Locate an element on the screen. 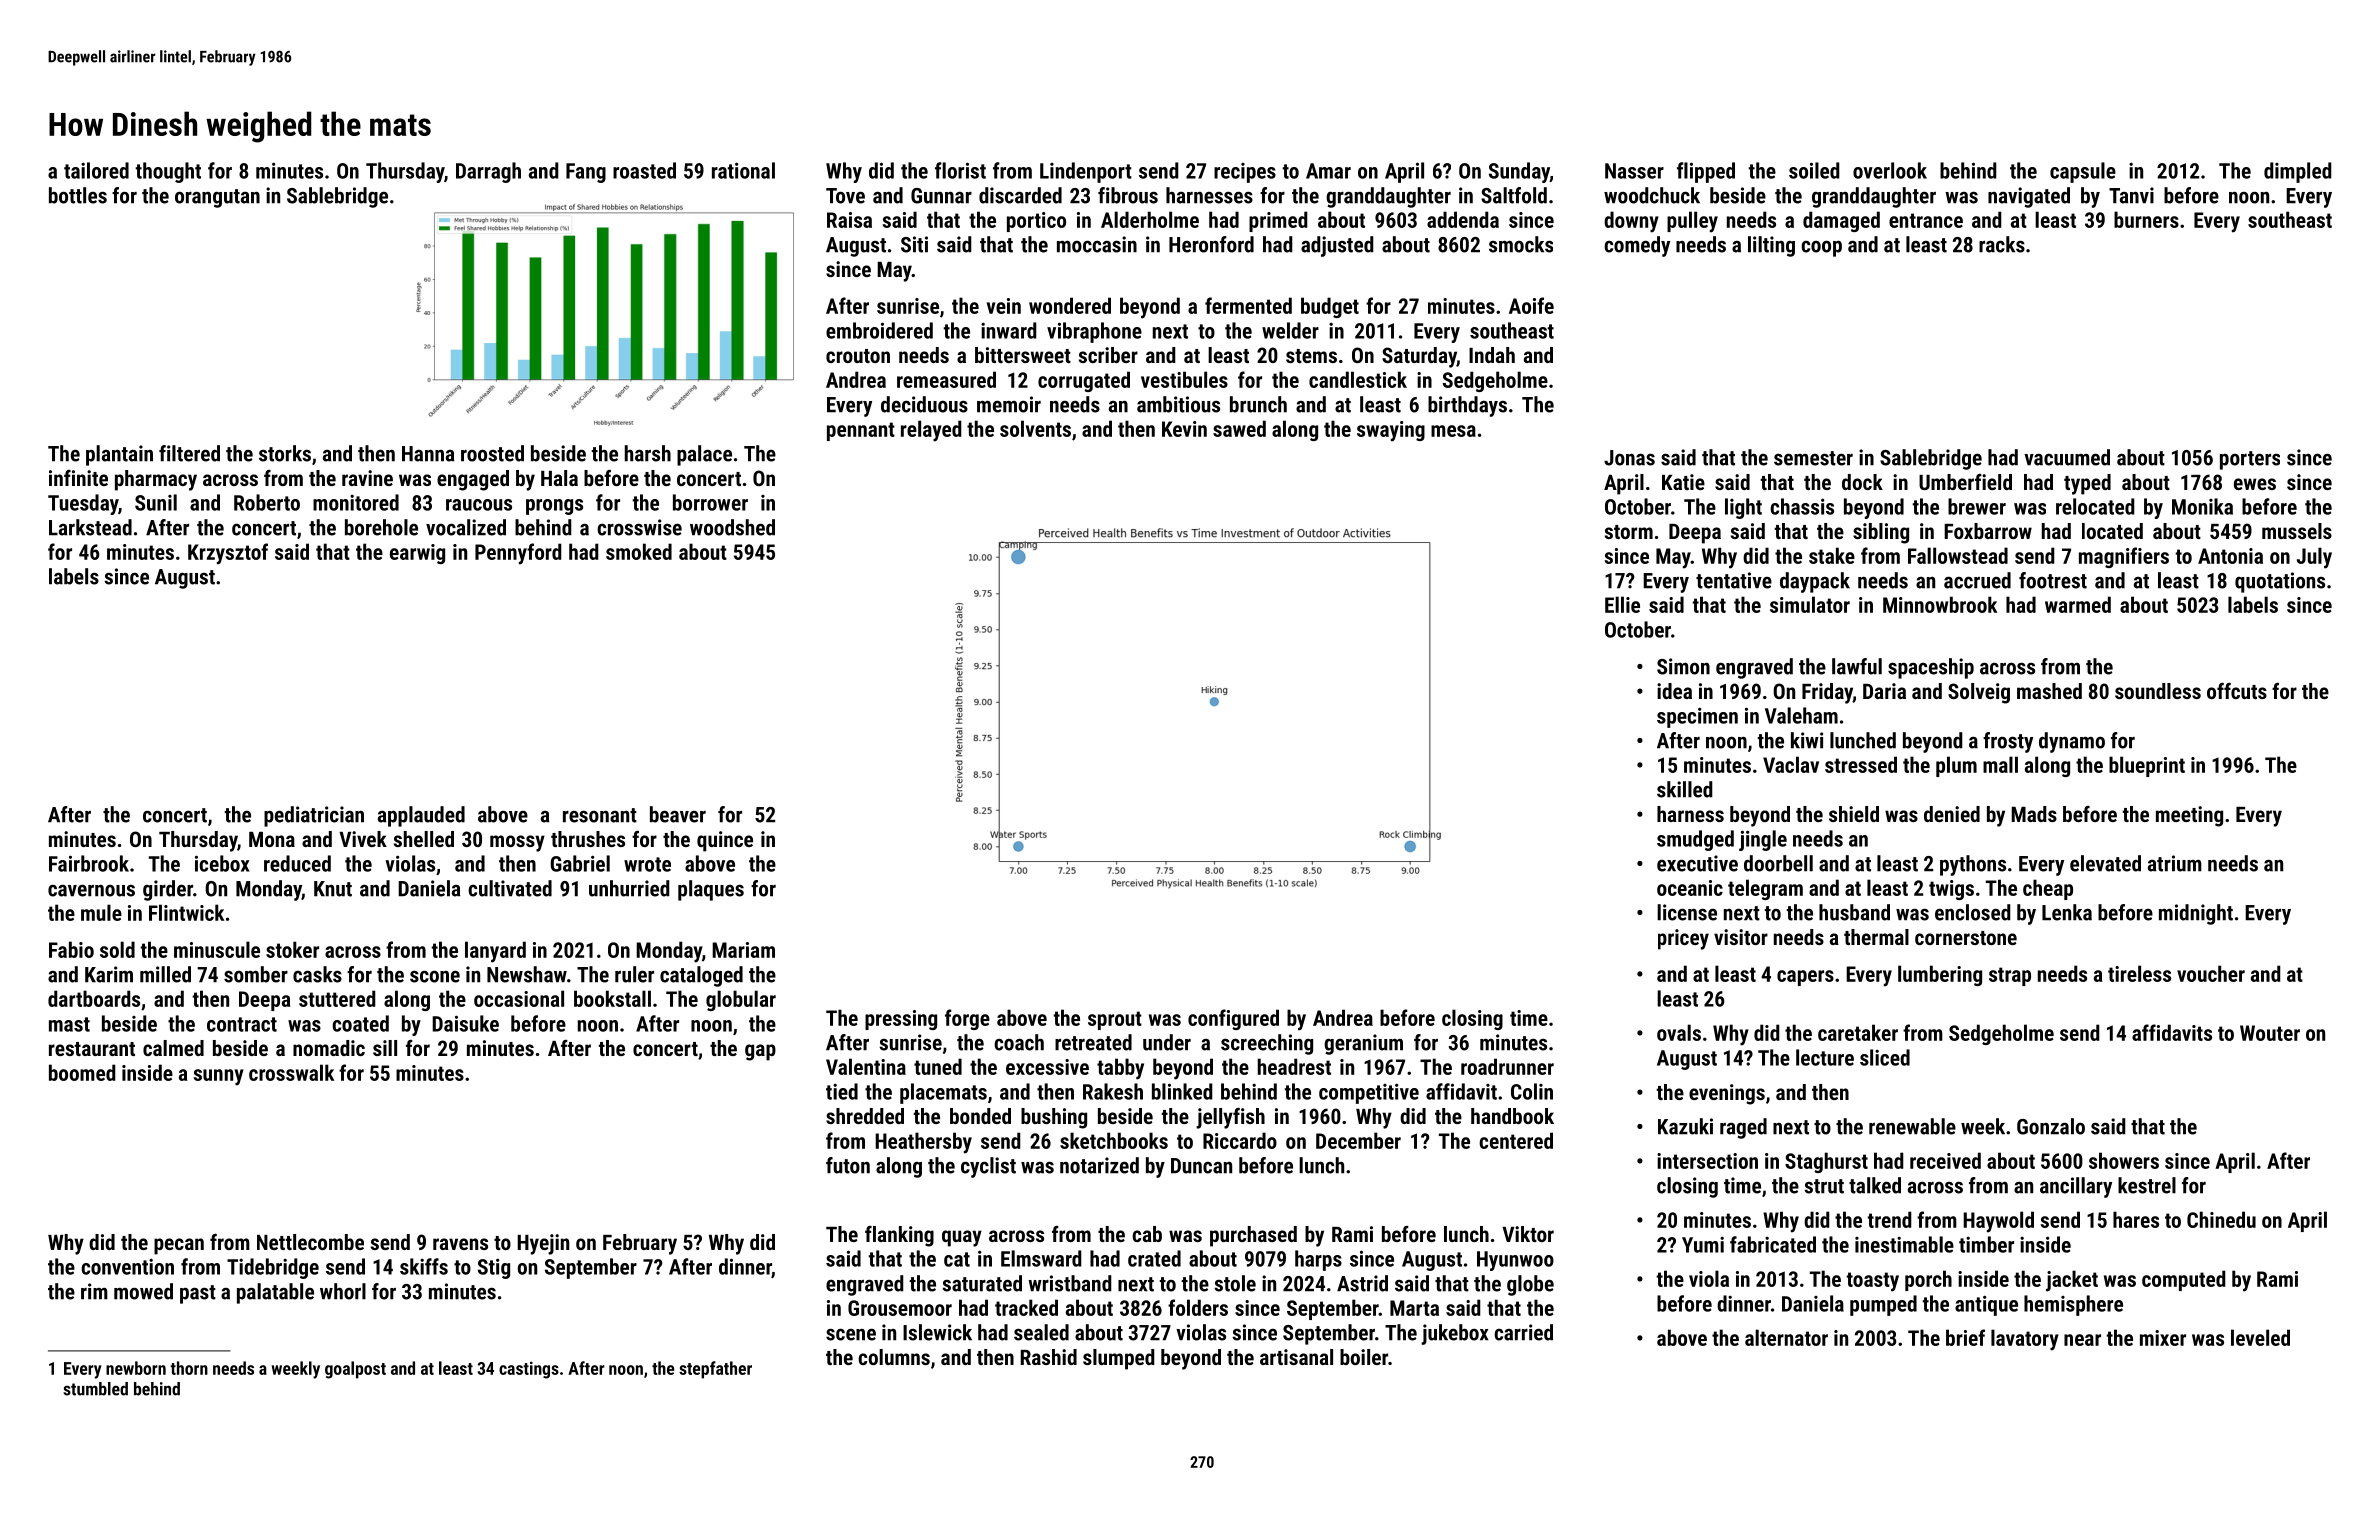 This screenshot has width=2380, height=1540. corrugated is located at coordinates (1084, 381).
